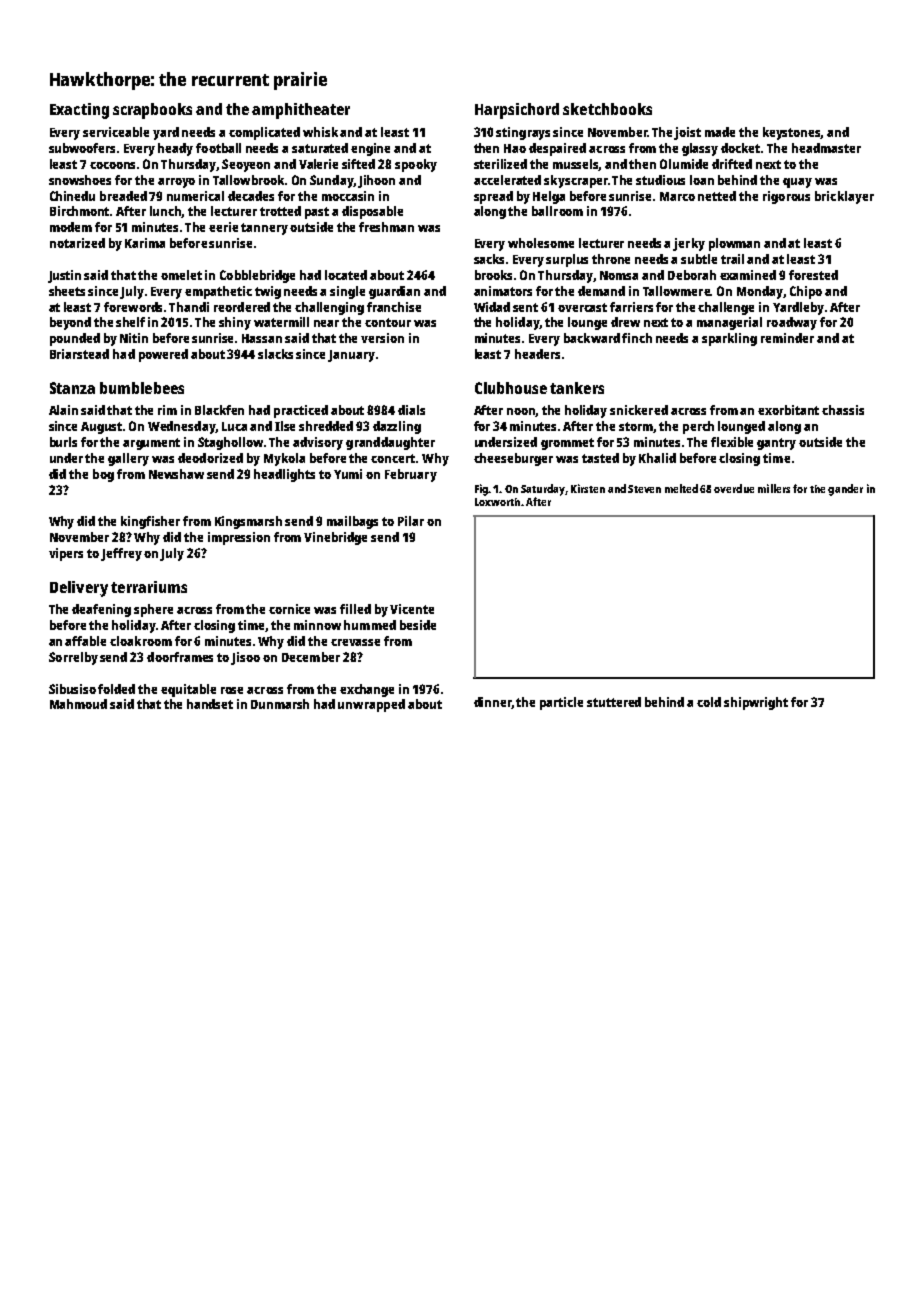 This screenshot has height=1308, width=924. What do you see at coordinates (418, 625) in the screenshot?
I see `beside` at bounding box center [418, 625].
